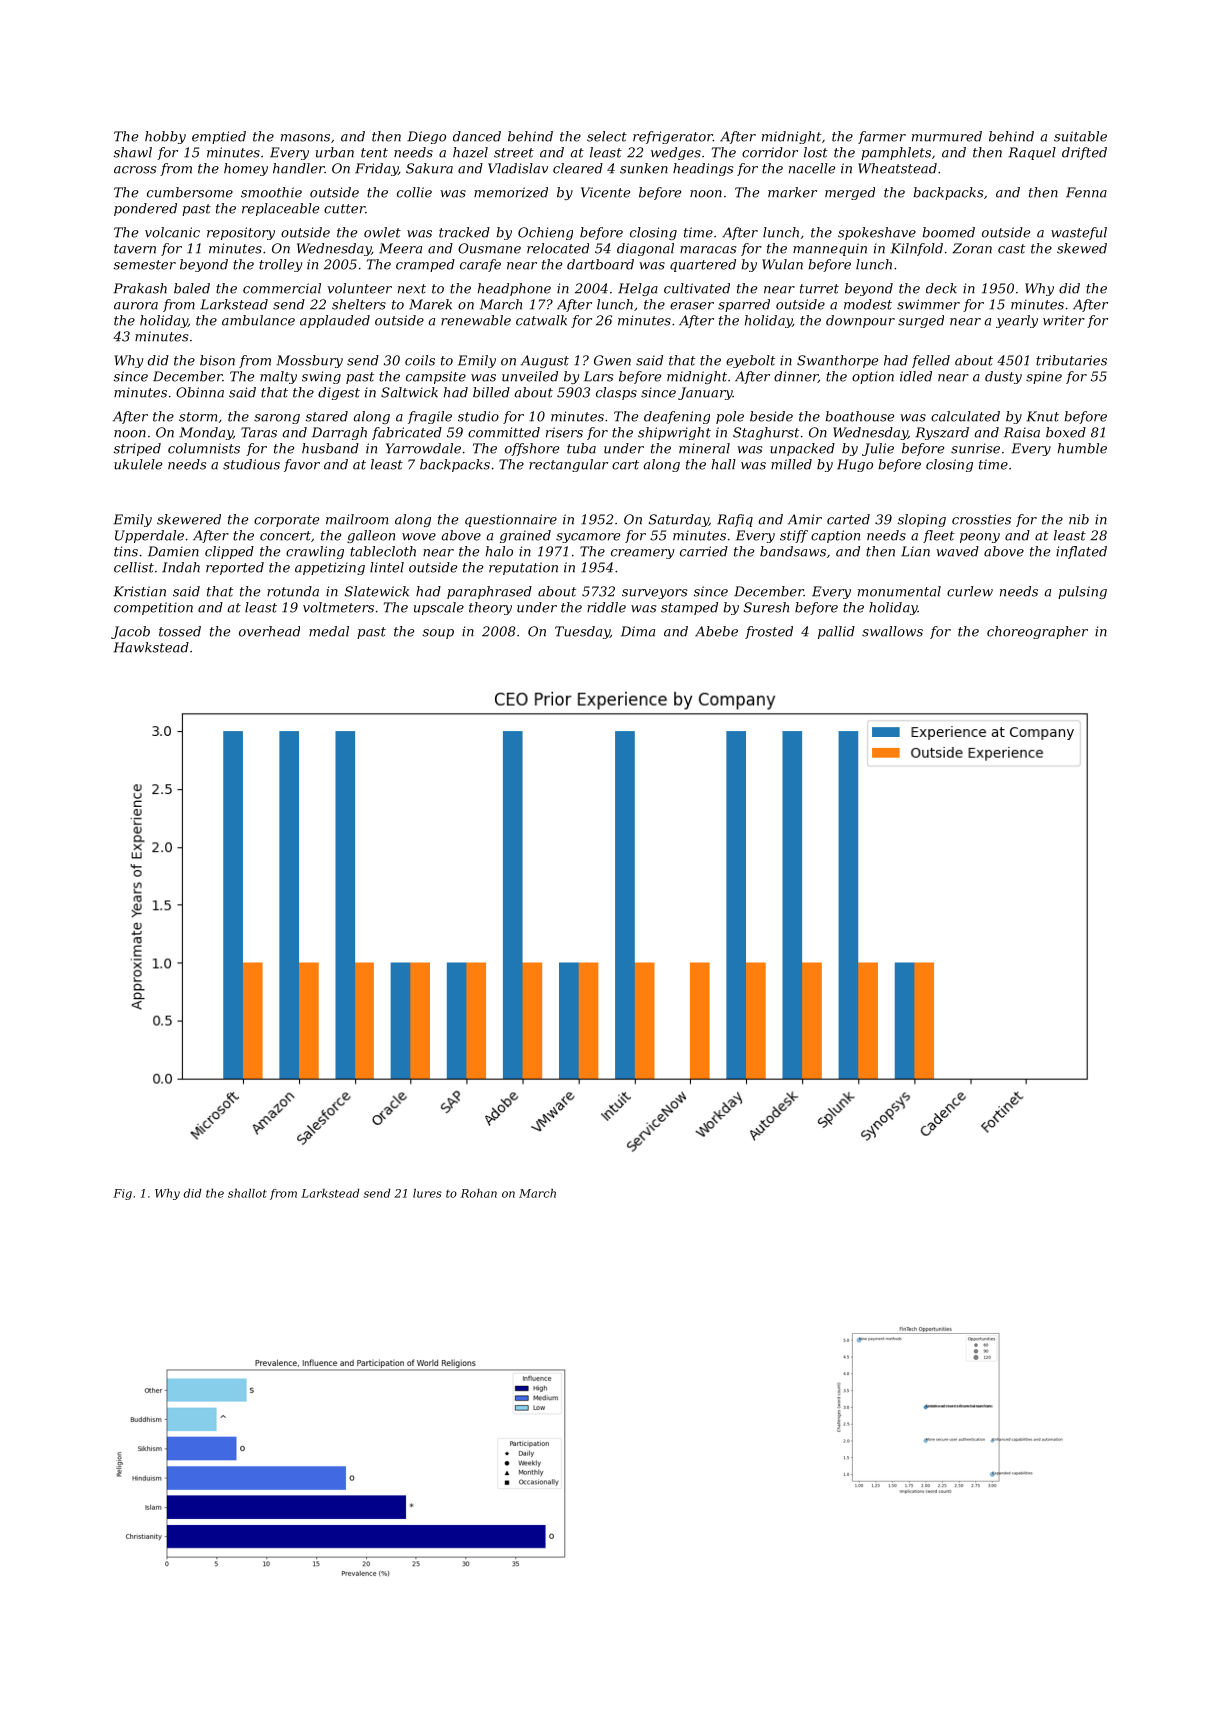  What do you see at coordinates (479, 1193) in the screenshot?
I see `Rohan` at bounding box center [479, 1193].
